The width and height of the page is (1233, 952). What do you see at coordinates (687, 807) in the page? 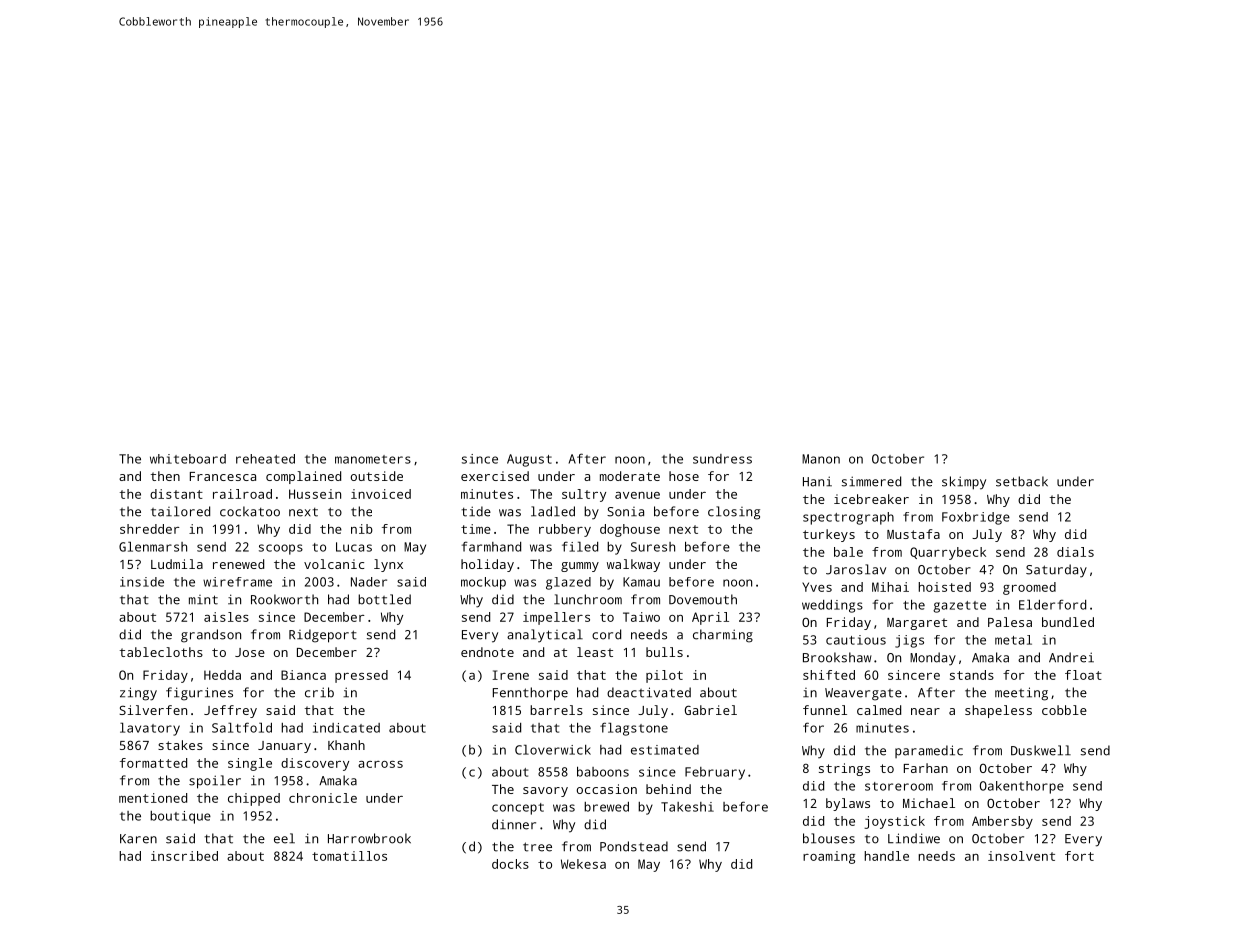
I see `Takeshi` at bounding box center [687, 807].
